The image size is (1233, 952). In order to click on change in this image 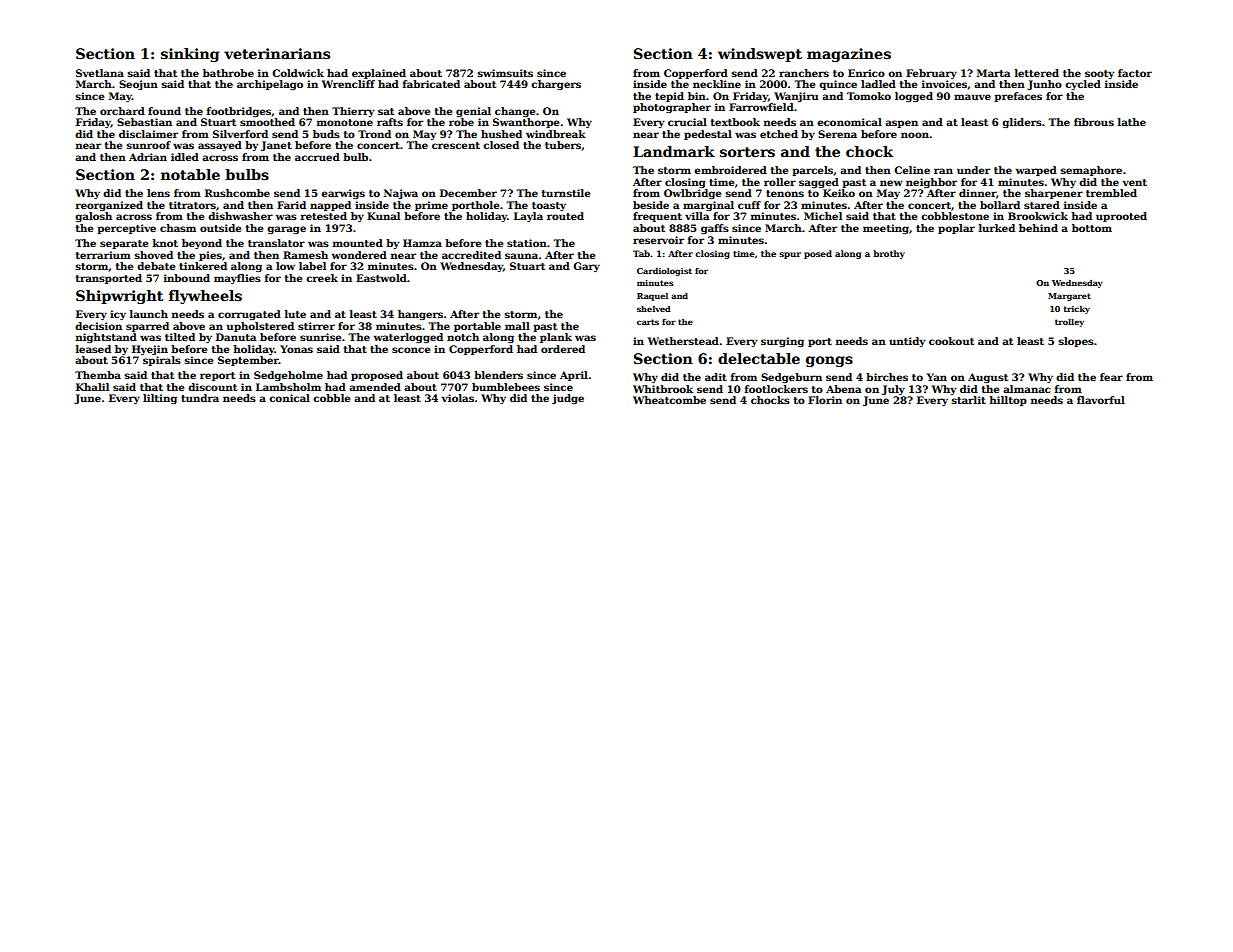, I will do `click(515, 112)`.
